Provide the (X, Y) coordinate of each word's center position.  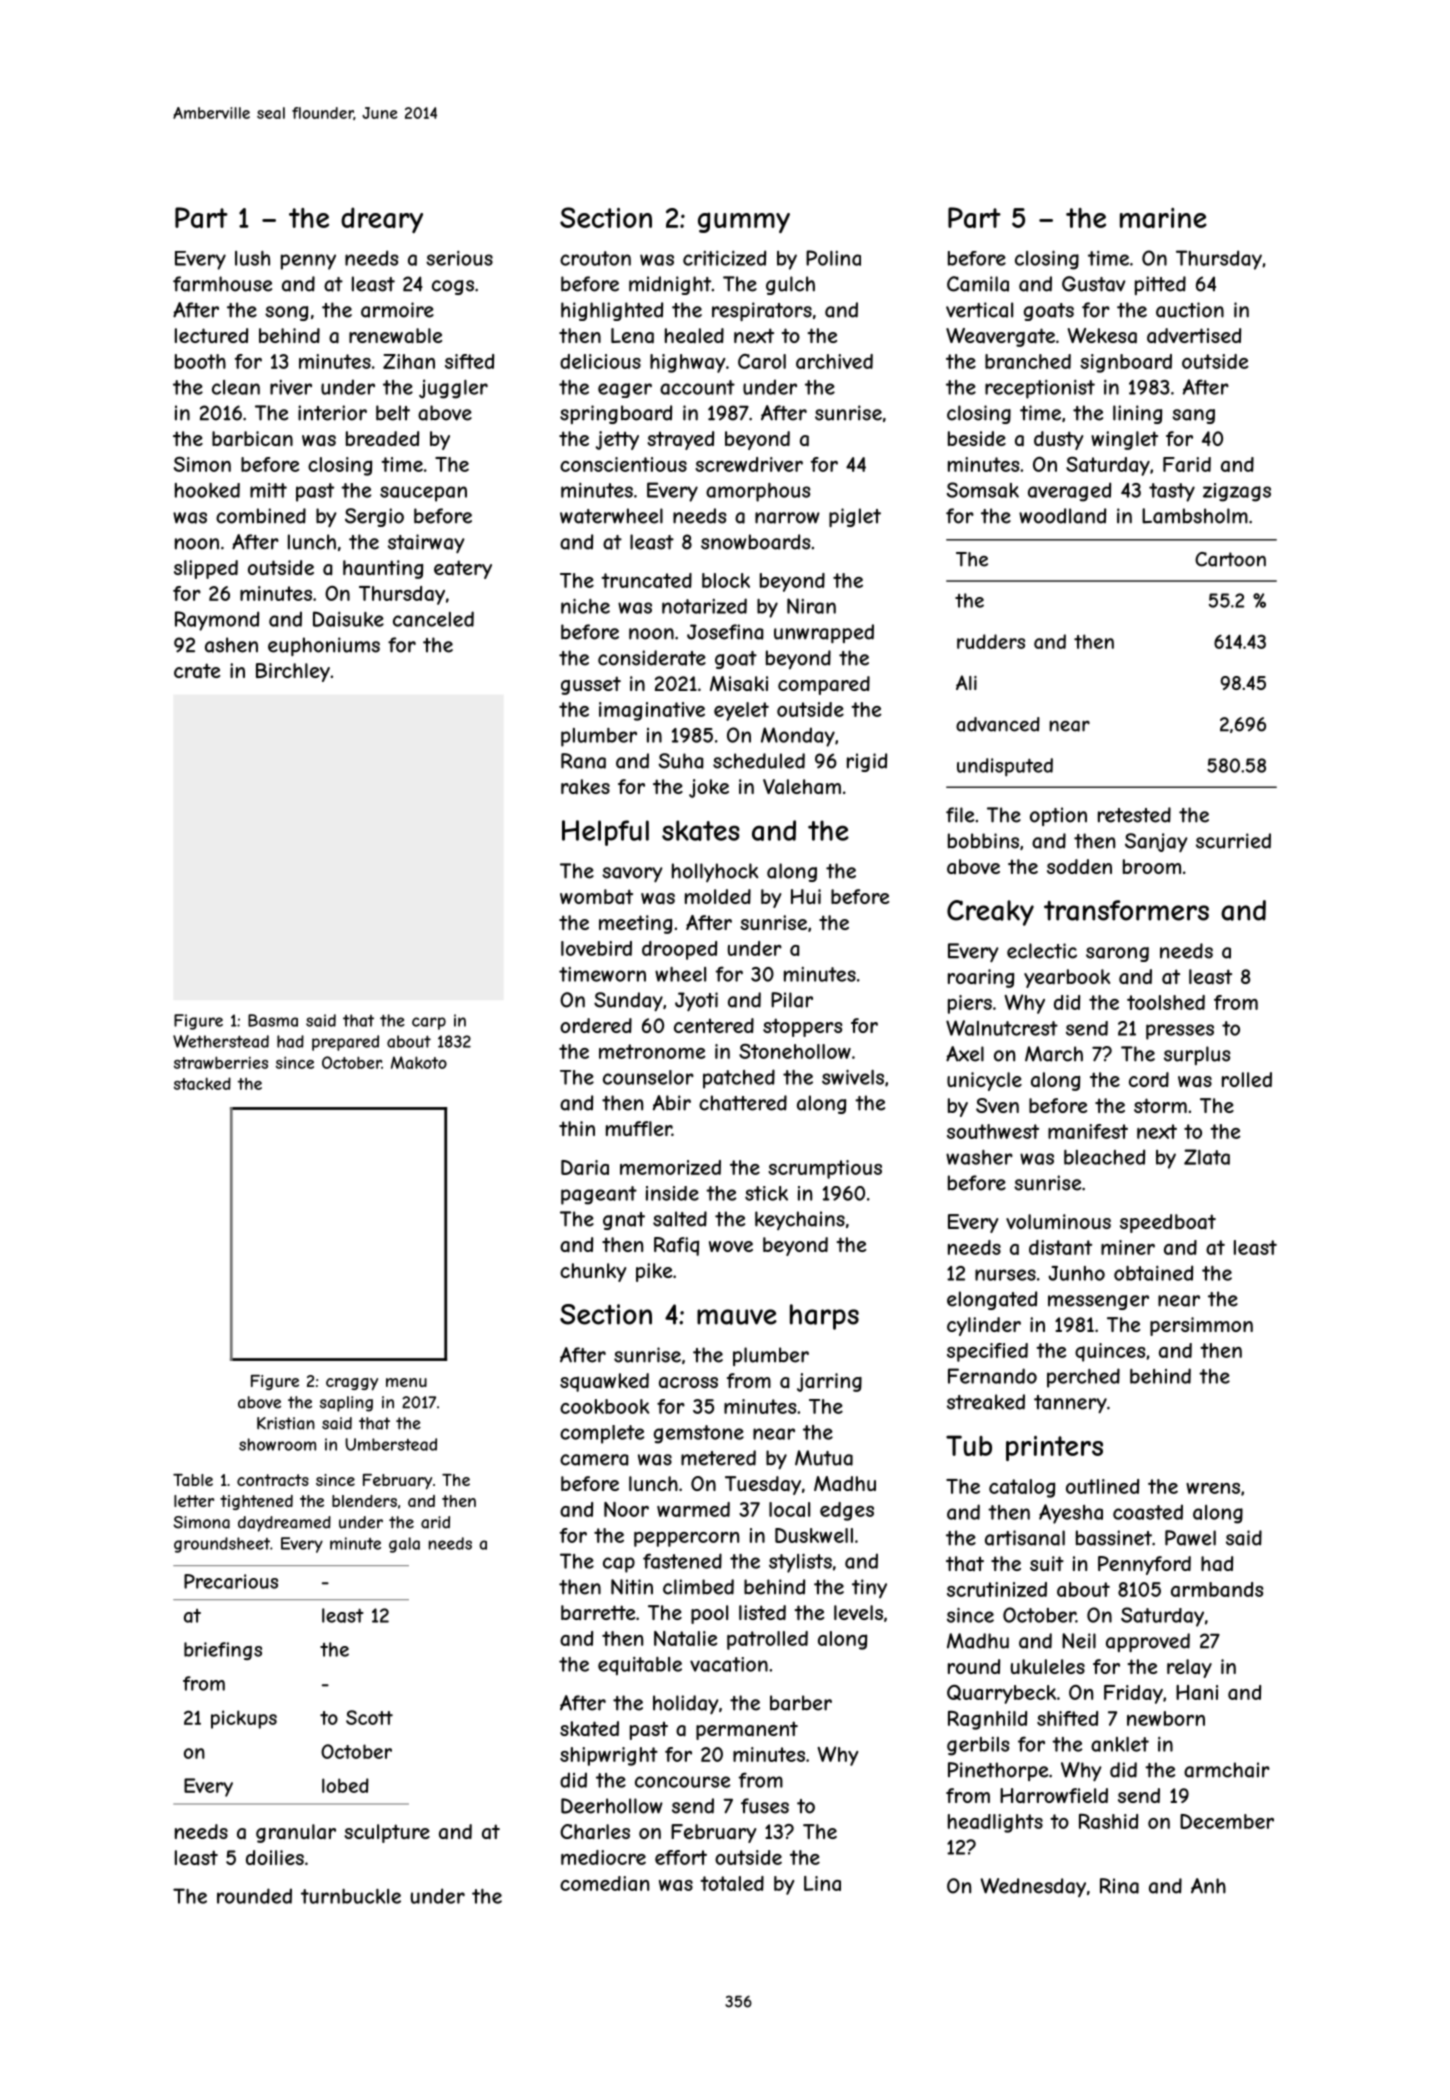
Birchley (293, 672)
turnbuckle (351, 1896)
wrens (1213, 1488)
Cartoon (1230, 559)
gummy (744, 222)
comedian (604, 1883)
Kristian (286, 1423)
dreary (382, 220)
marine (1163, 218)
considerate (652, 658)
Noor (626, 1509)
